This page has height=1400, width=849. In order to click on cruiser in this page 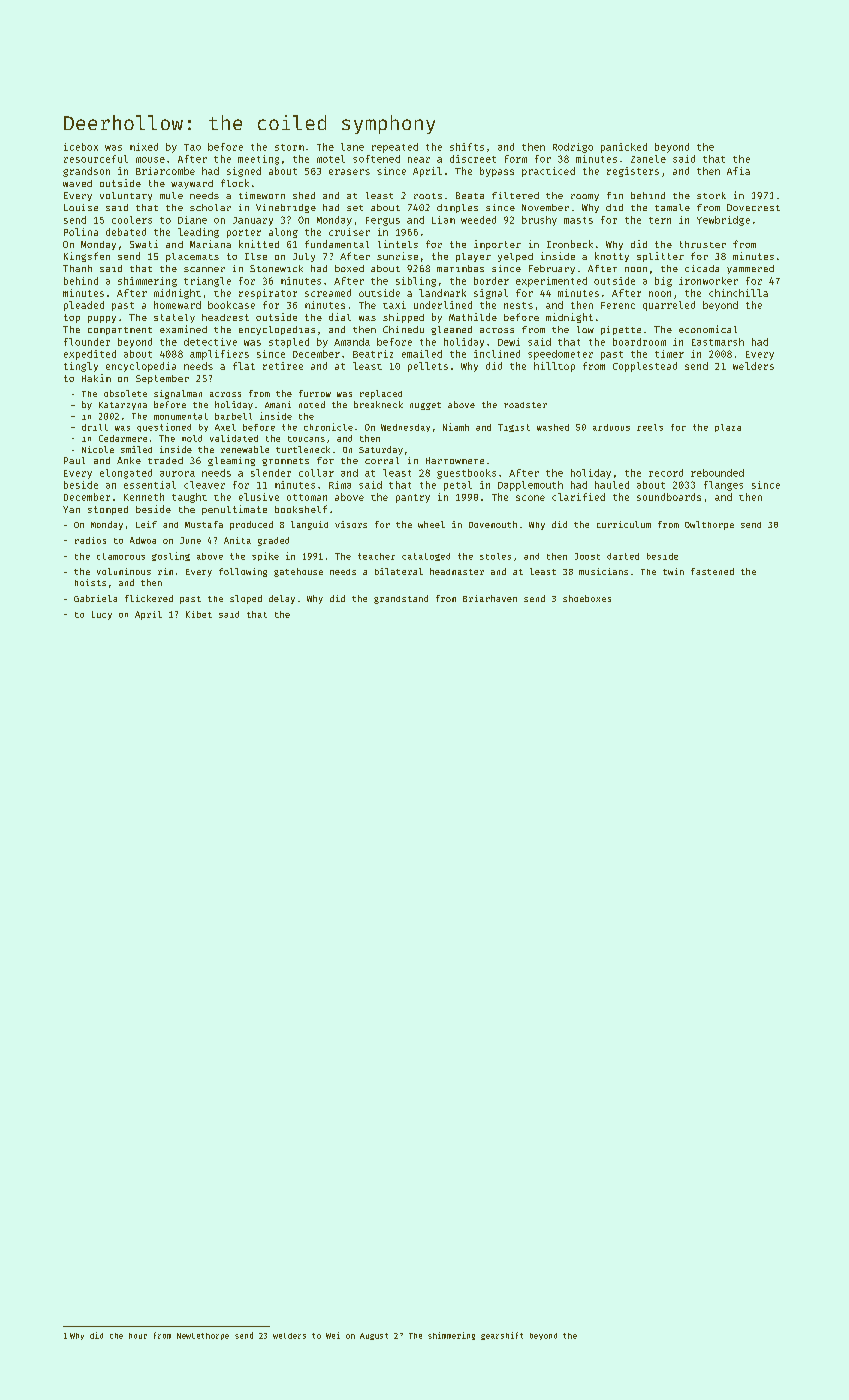, I will do `click(349, 232)`.
